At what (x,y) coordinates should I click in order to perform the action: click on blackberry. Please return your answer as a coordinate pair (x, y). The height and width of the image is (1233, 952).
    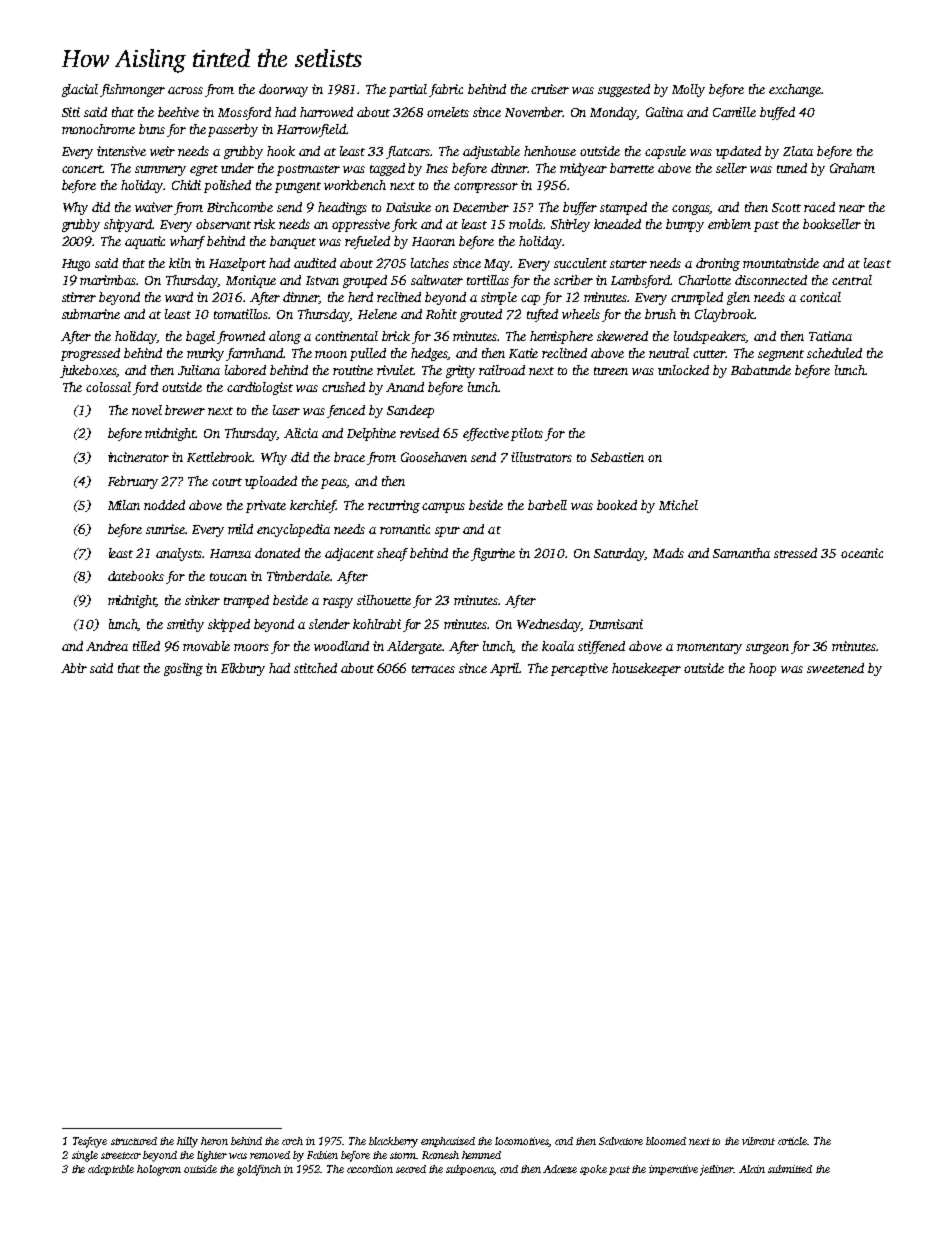
    Looking at the image, I should click on (393, 1142).
